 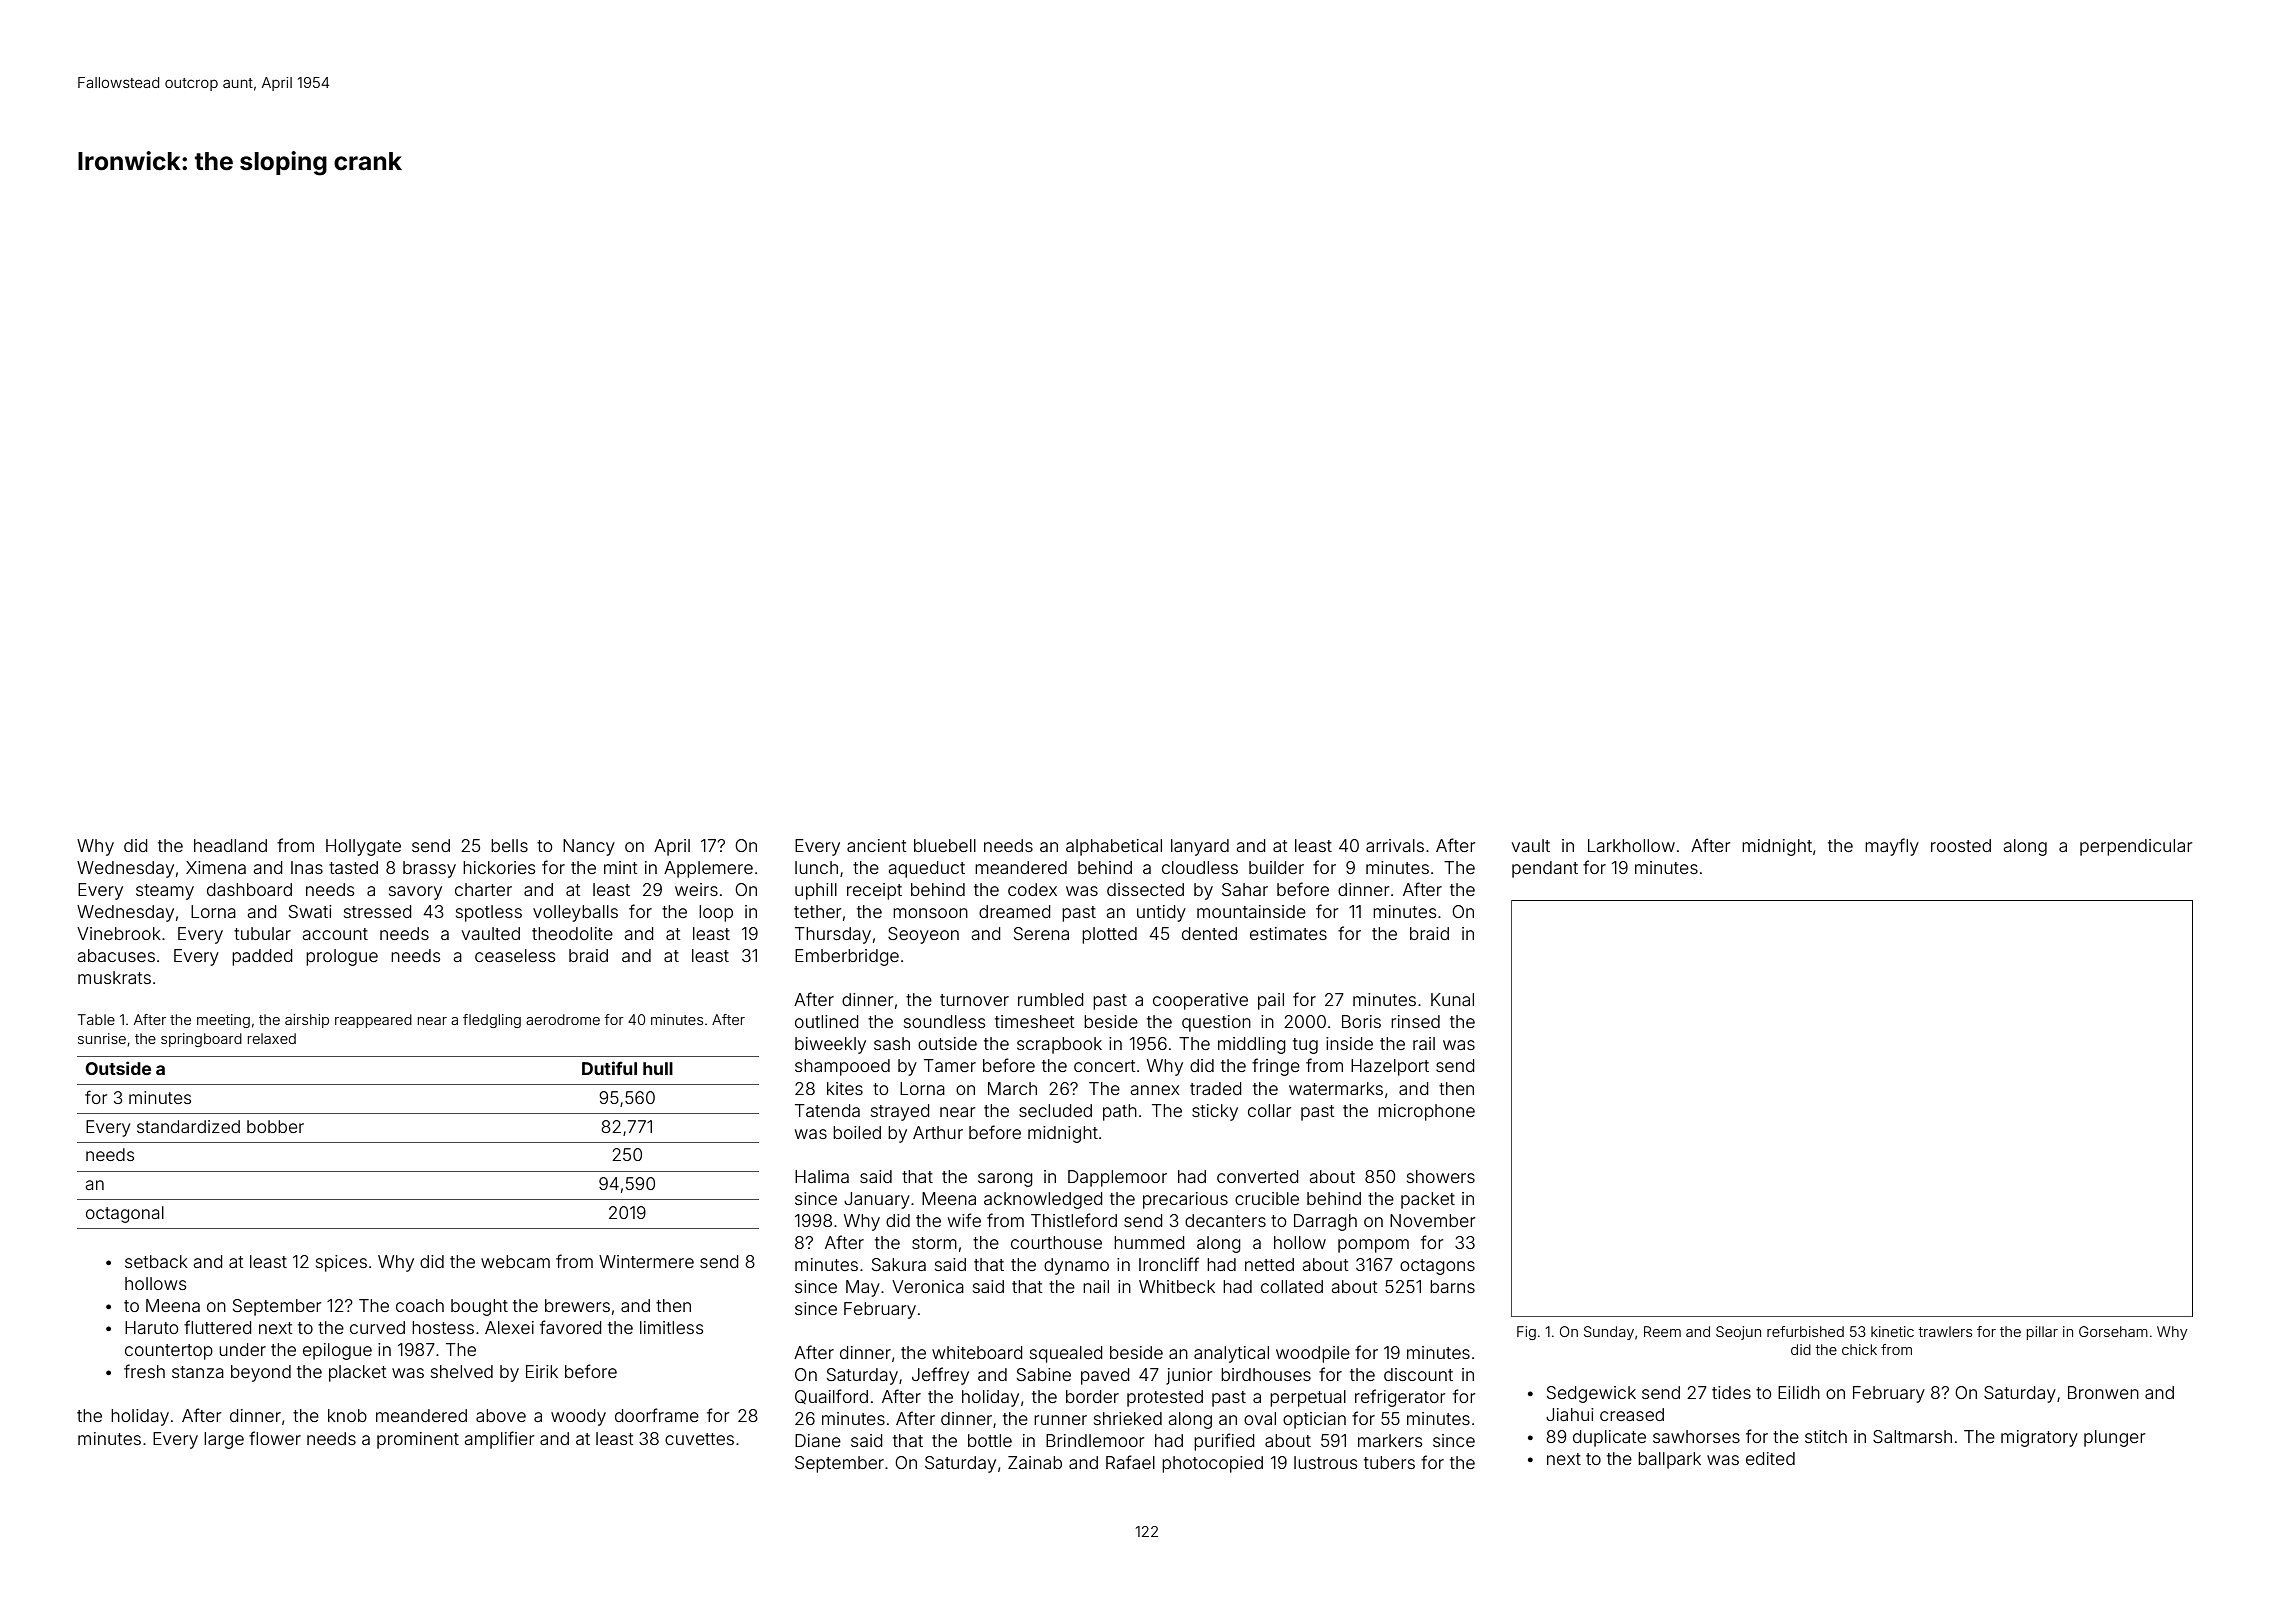 I want to click on Gorseham, so click(x=2113, y=1331).
